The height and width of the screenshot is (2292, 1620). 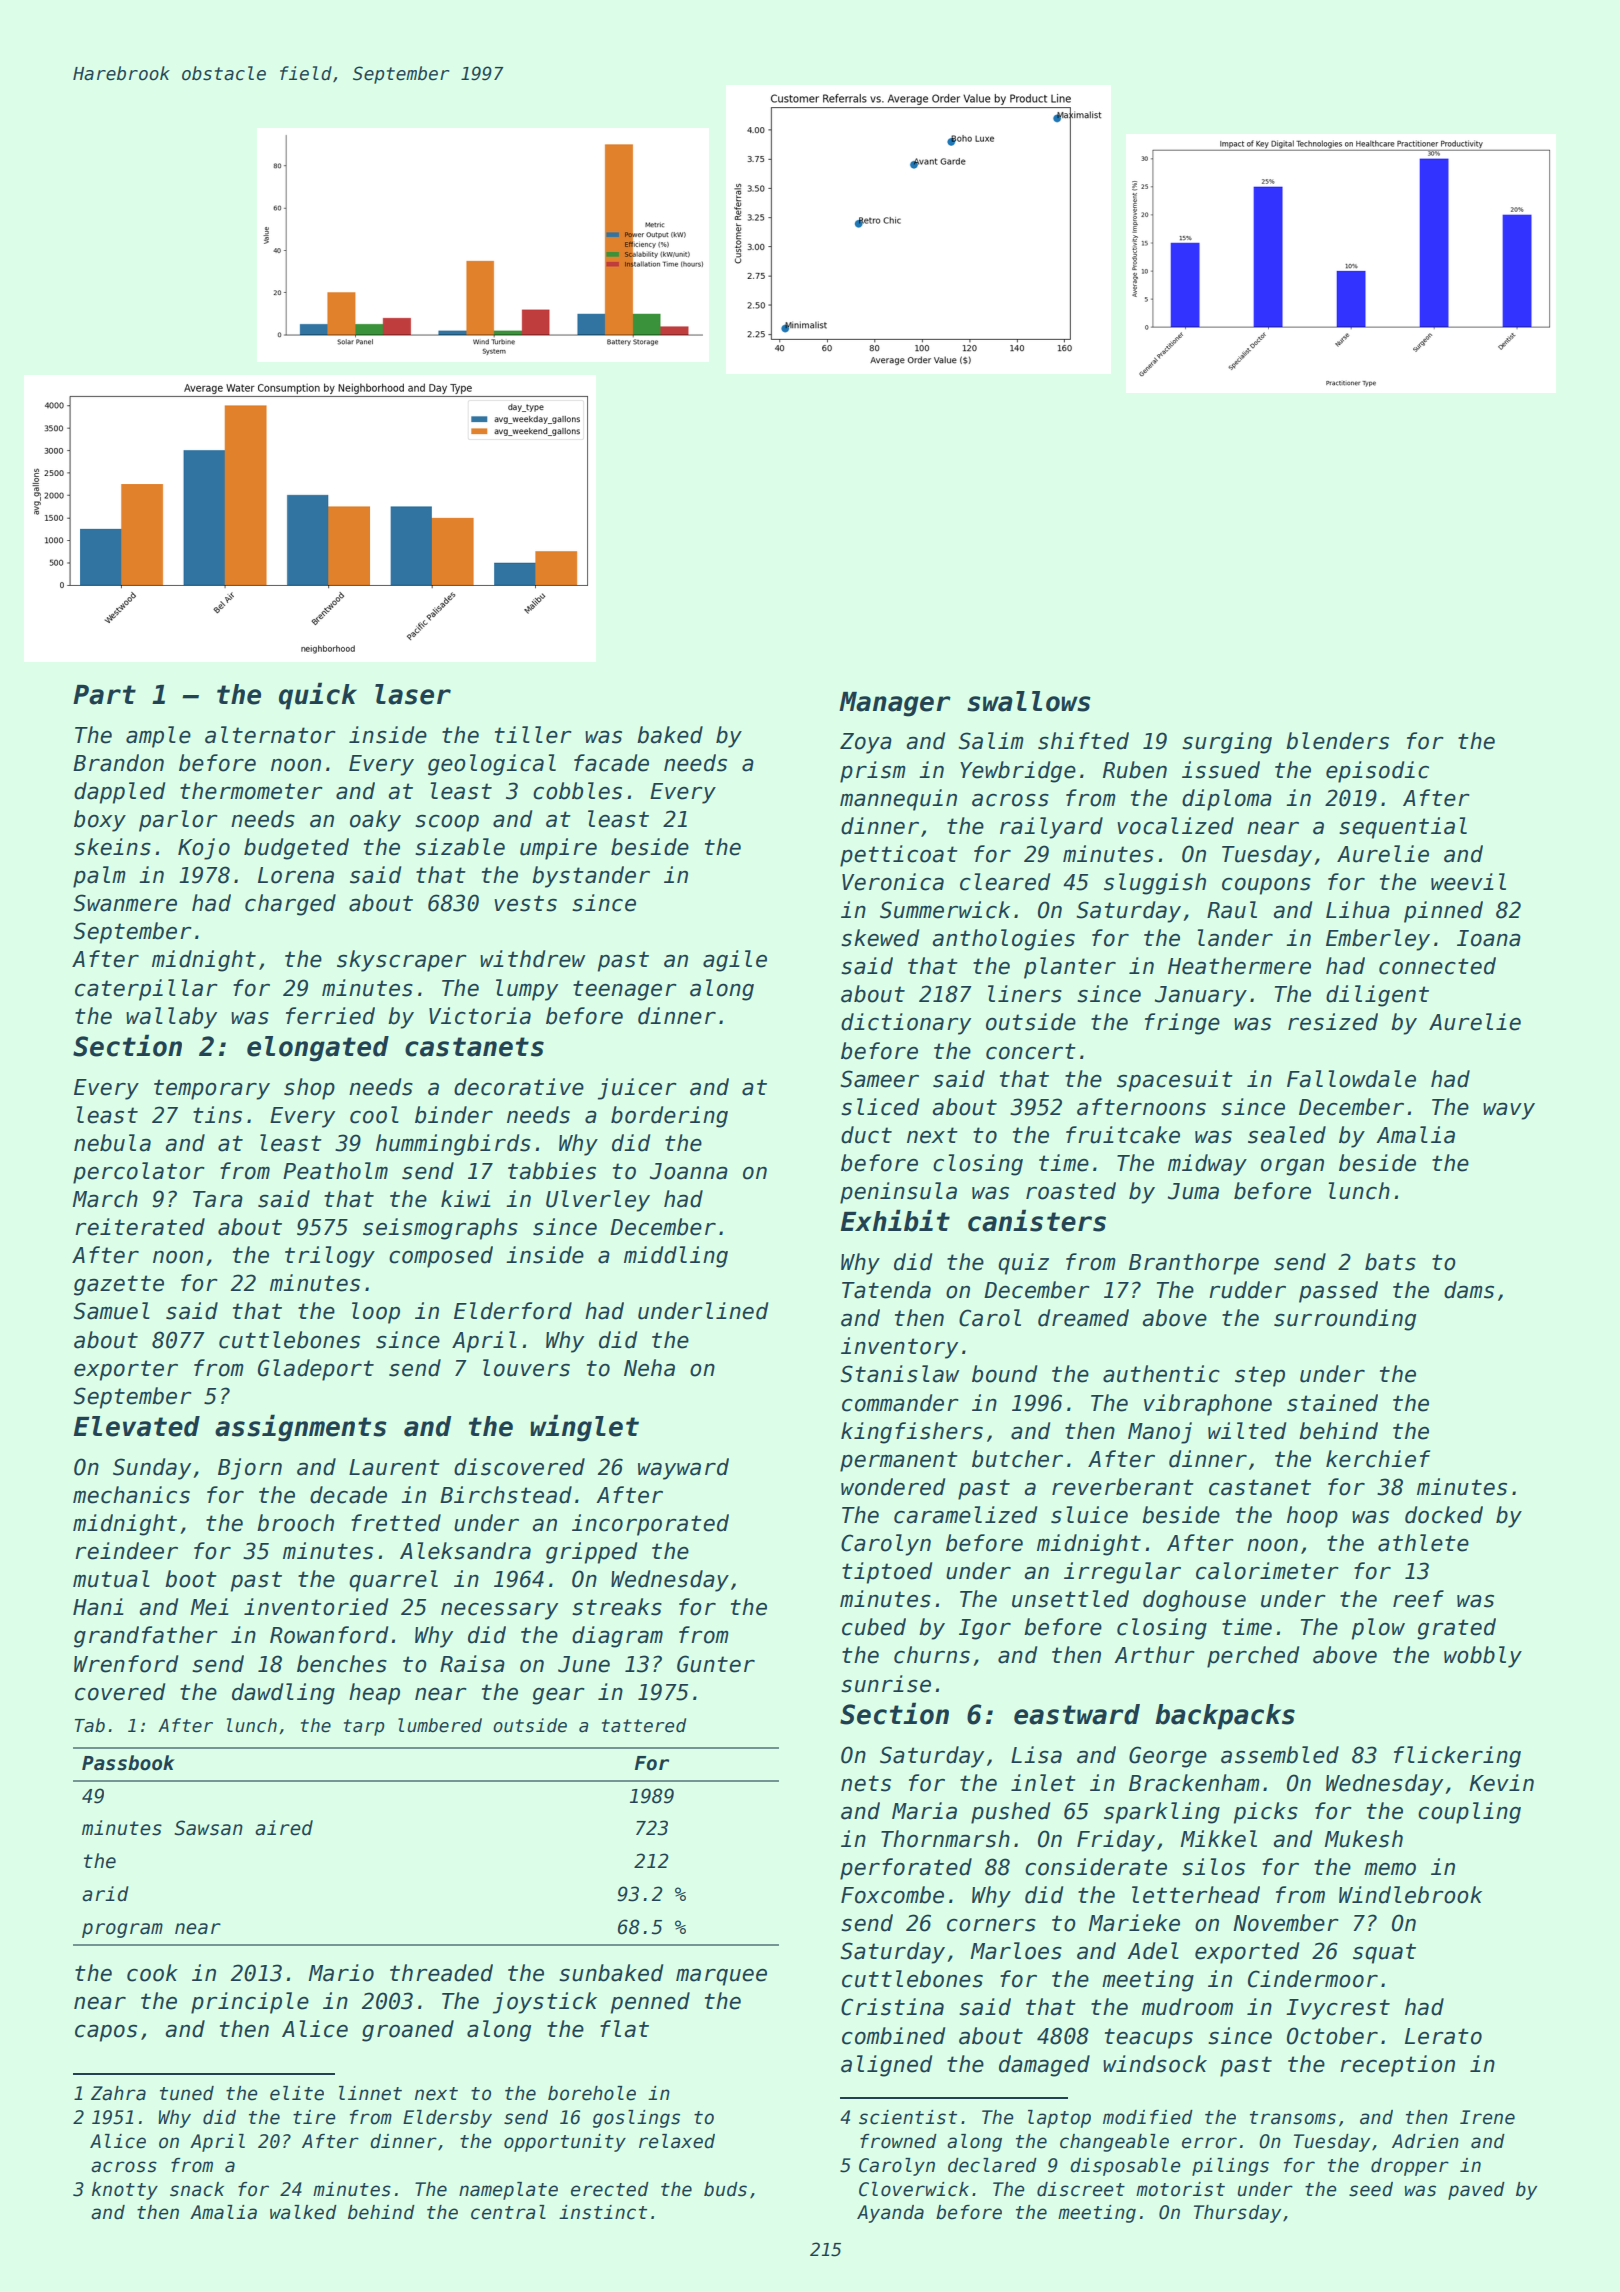 What do you see at coordinates (1312, 1517) in the screenshot?
I see `hoop` at bounding box center [1312, 1517].
